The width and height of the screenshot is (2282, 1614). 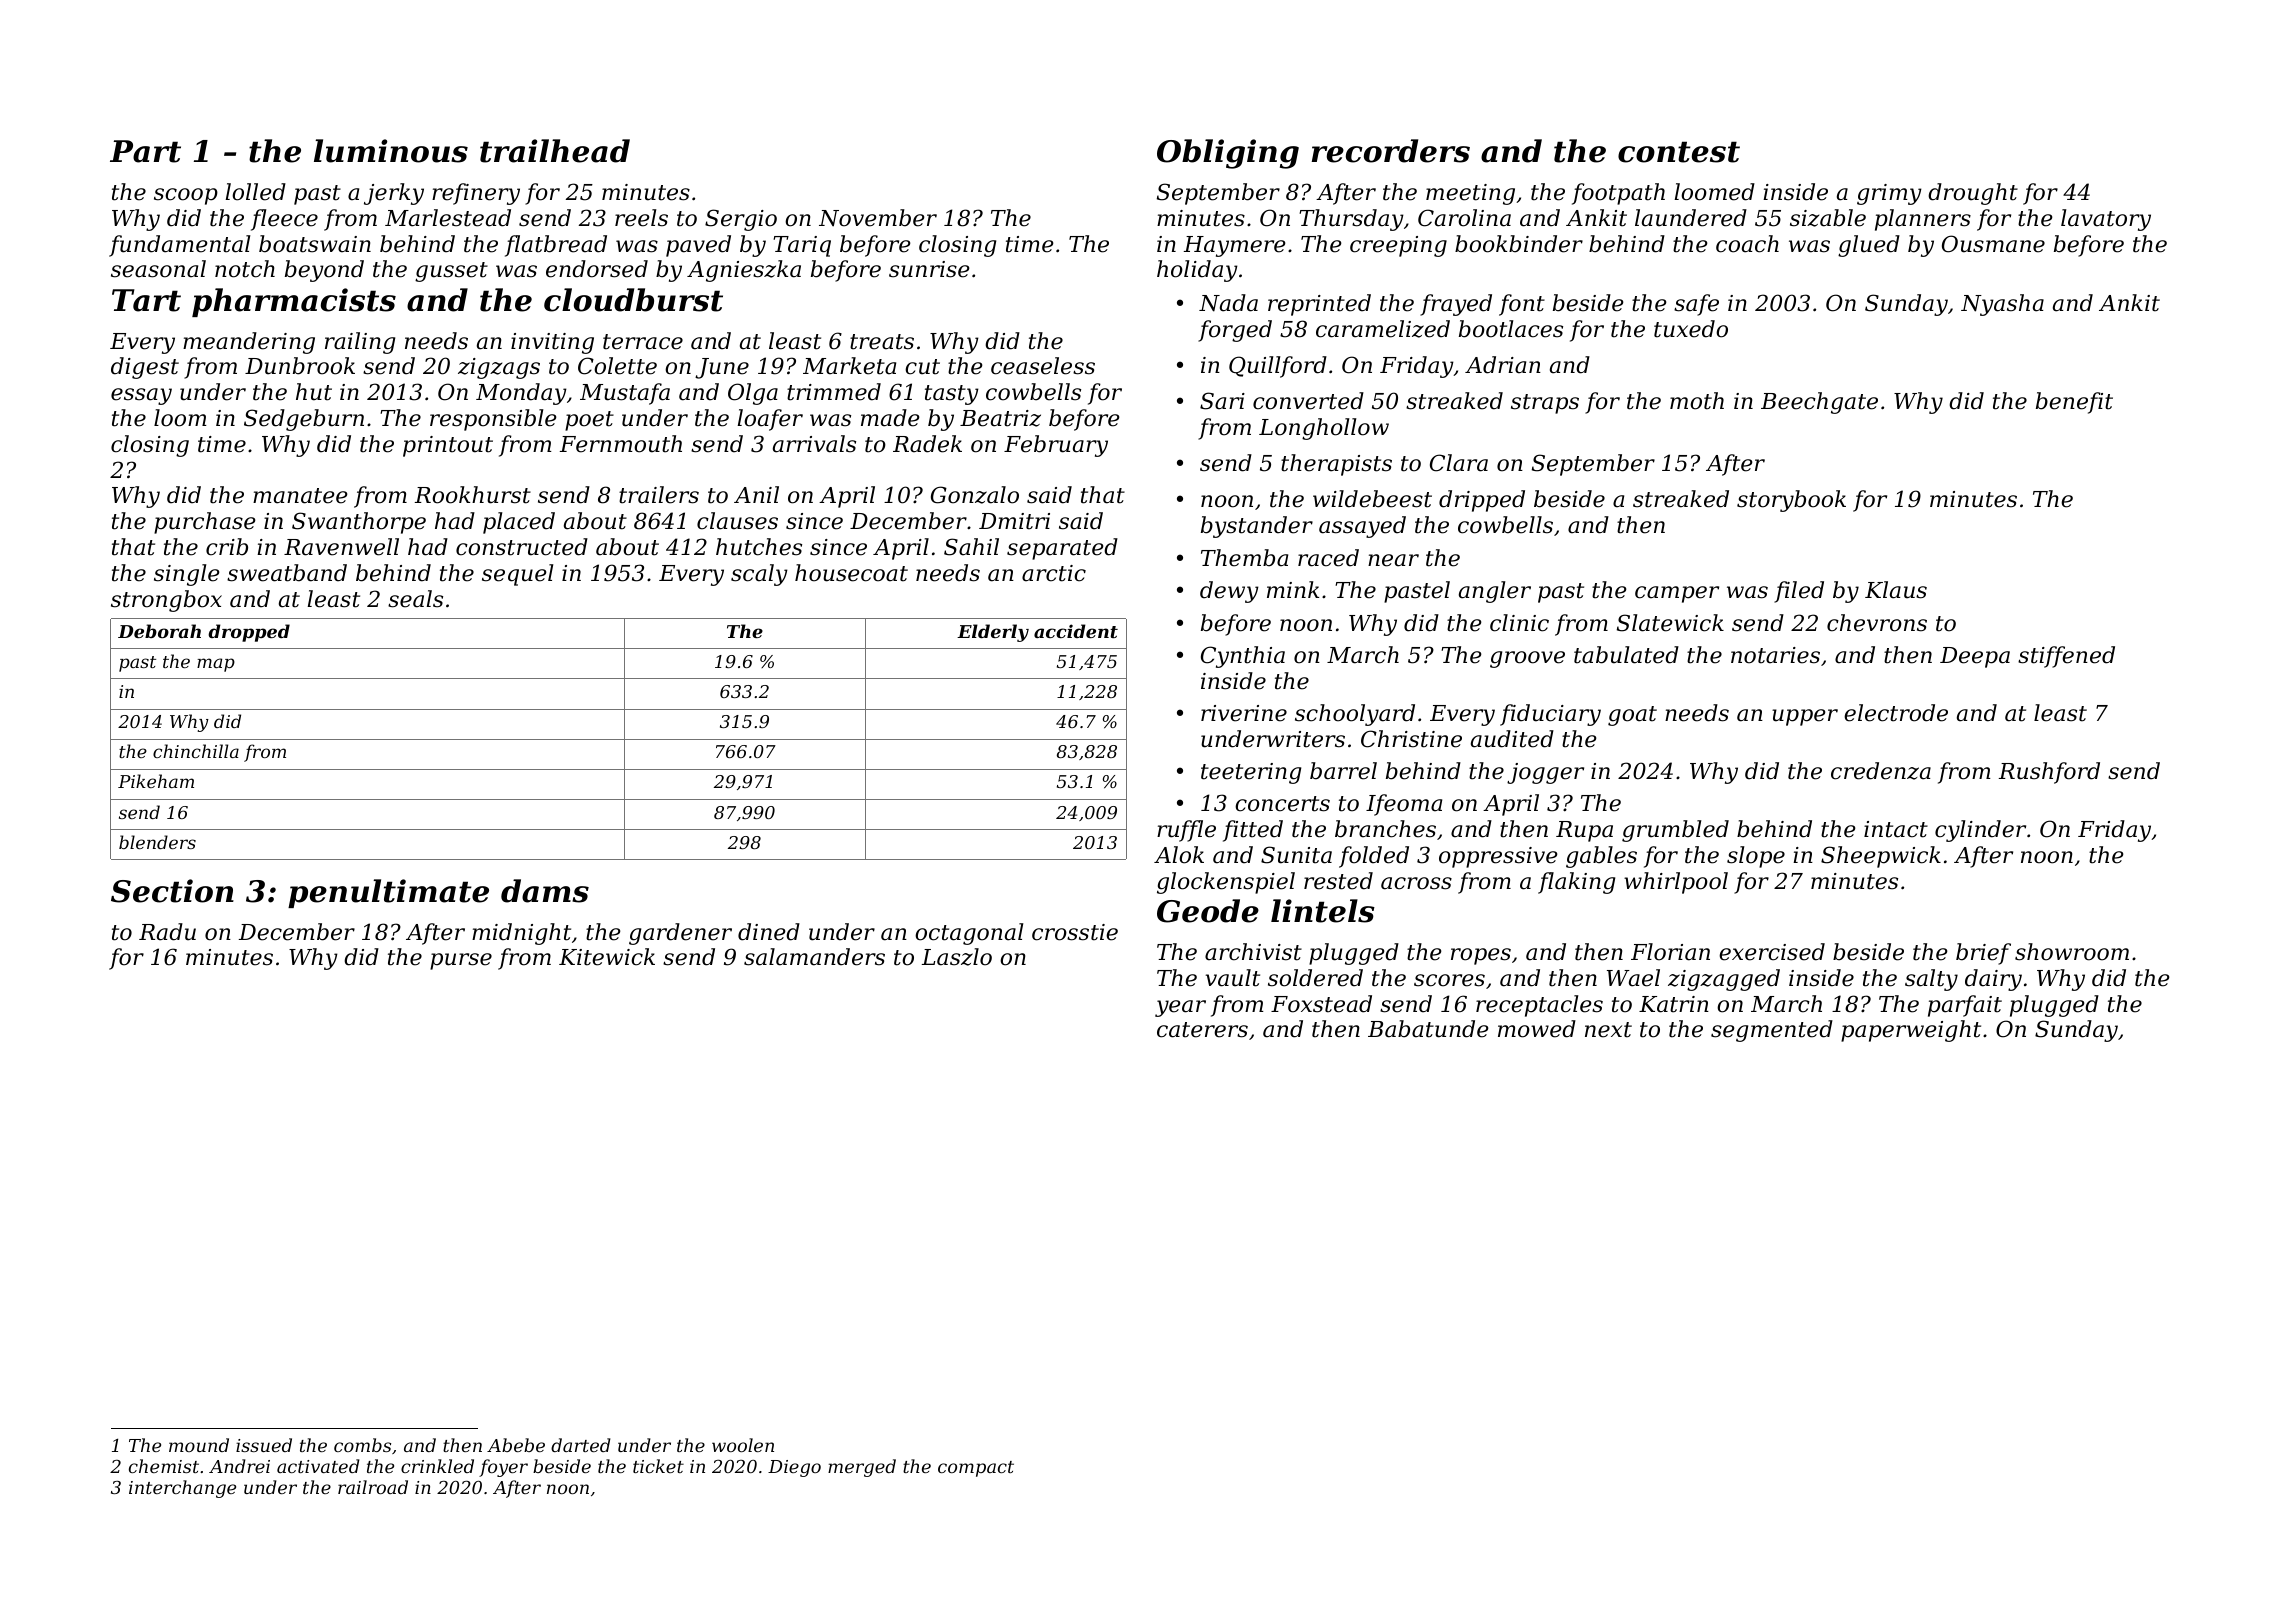 I want to click on crinkled, so click(x=437, y=1466).
